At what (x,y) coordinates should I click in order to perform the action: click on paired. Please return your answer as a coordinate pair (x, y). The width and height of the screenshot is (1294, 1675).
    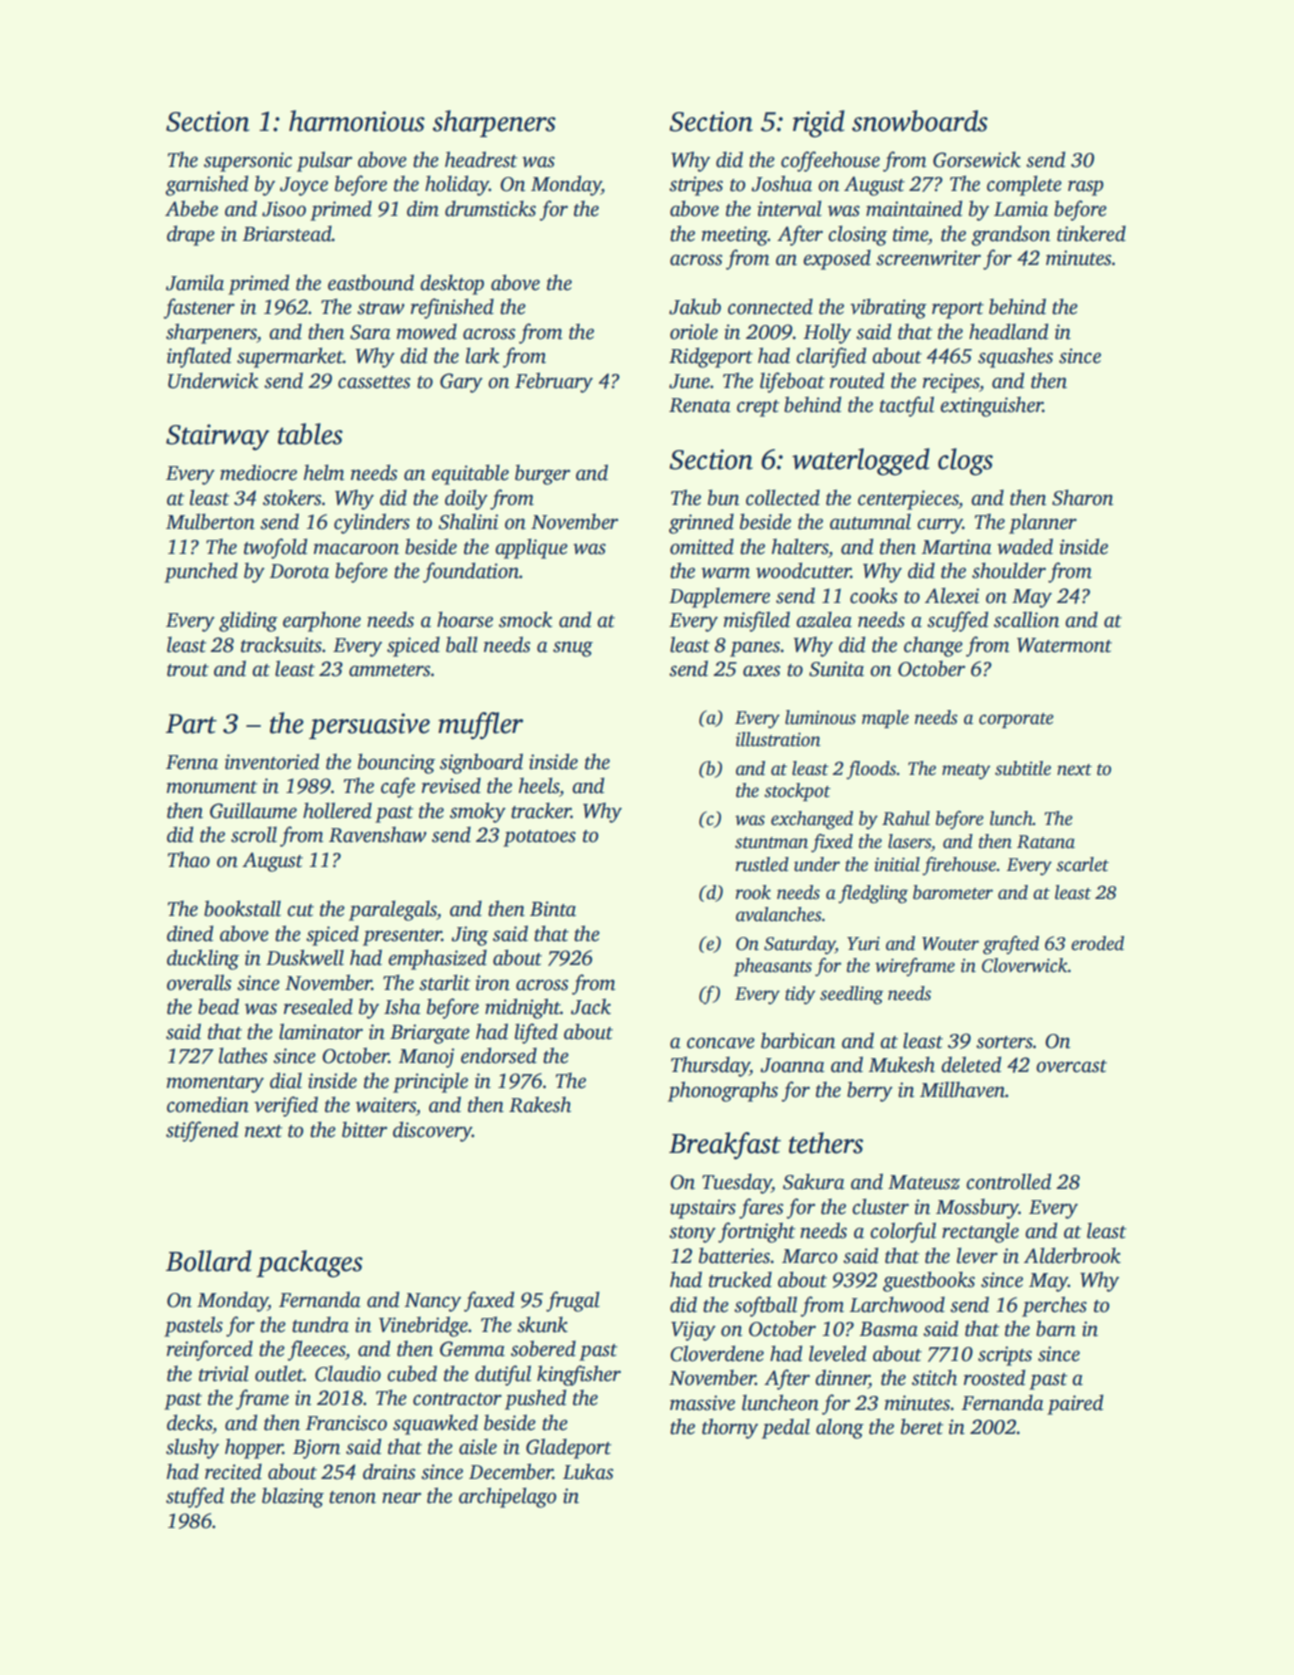
    Looking at the image, I should click on (1075, 1404).
